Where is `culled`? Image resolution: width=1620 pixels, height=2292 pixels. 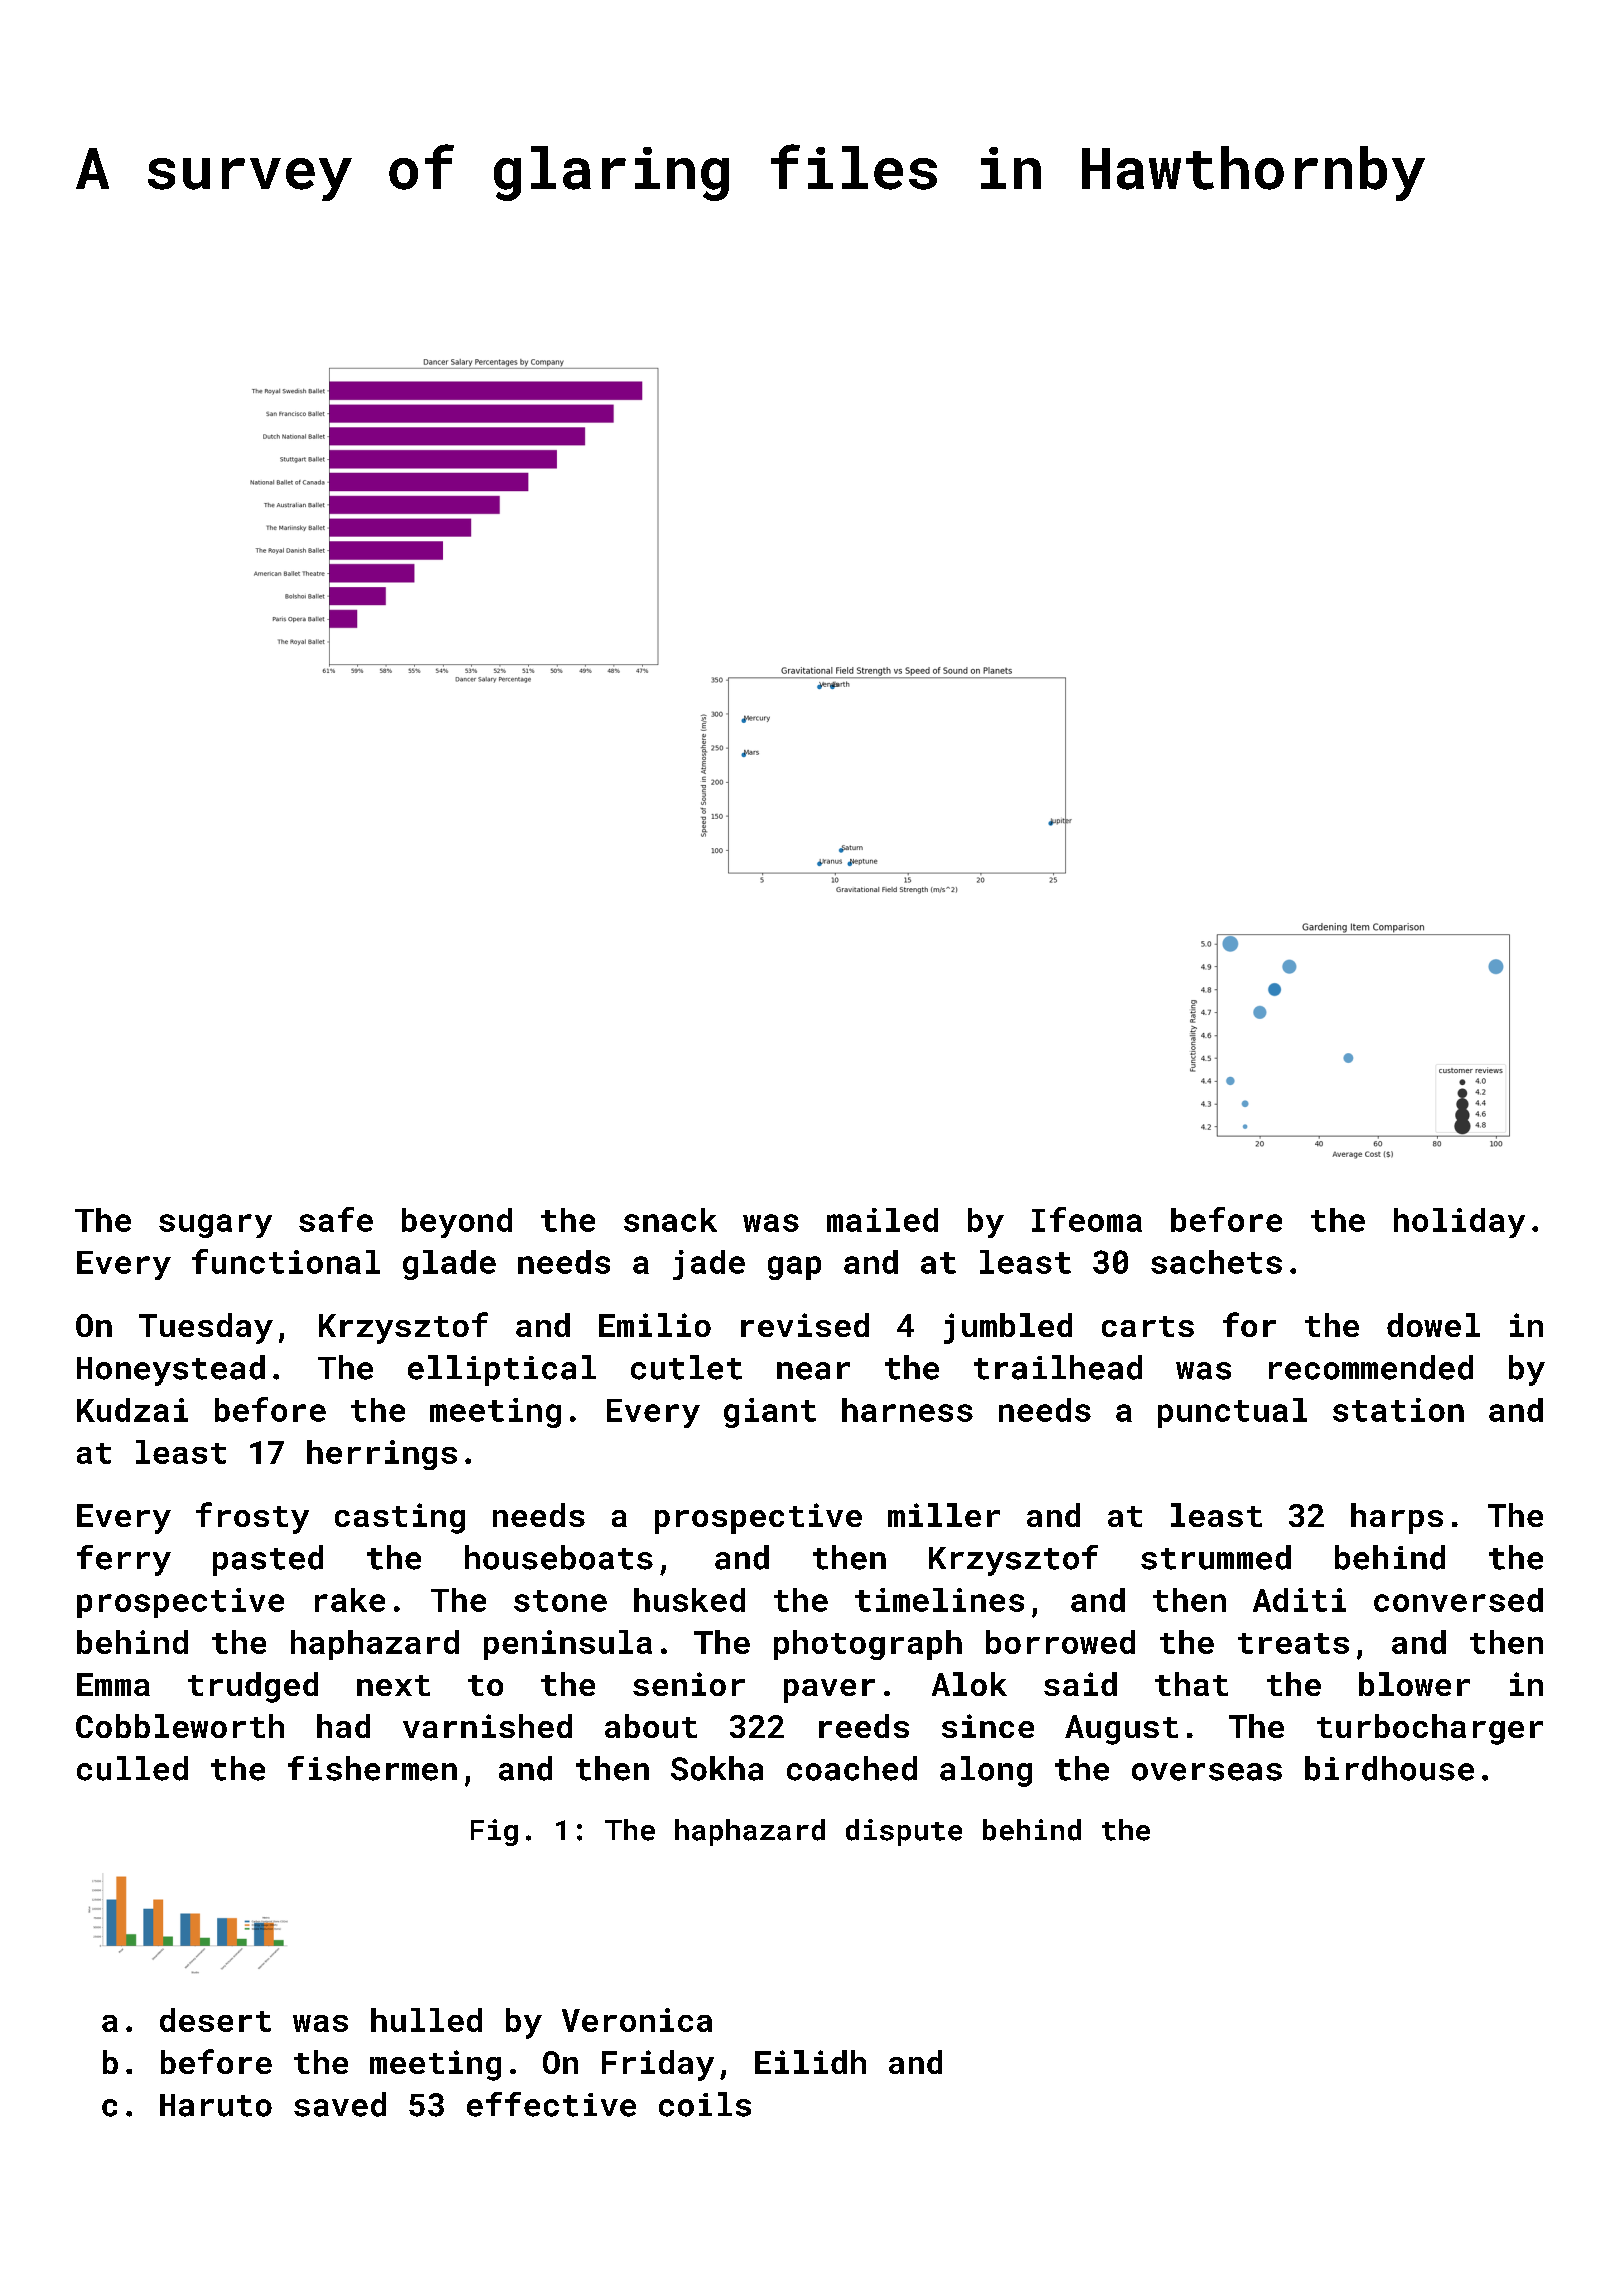
culled is located at coordinates (132, 1768).
